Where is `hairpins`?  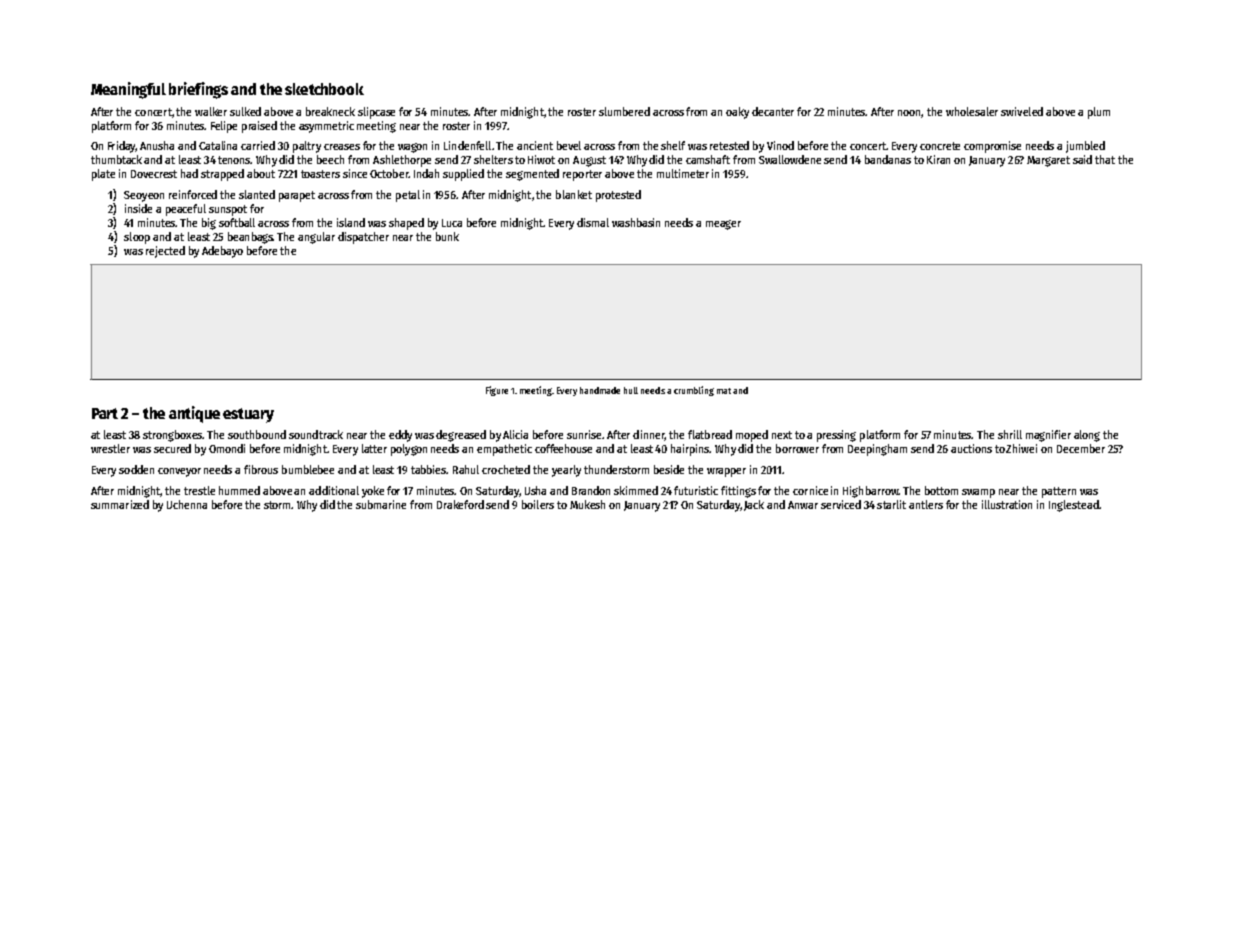
hairpins is located at coordinates (690, 450).
